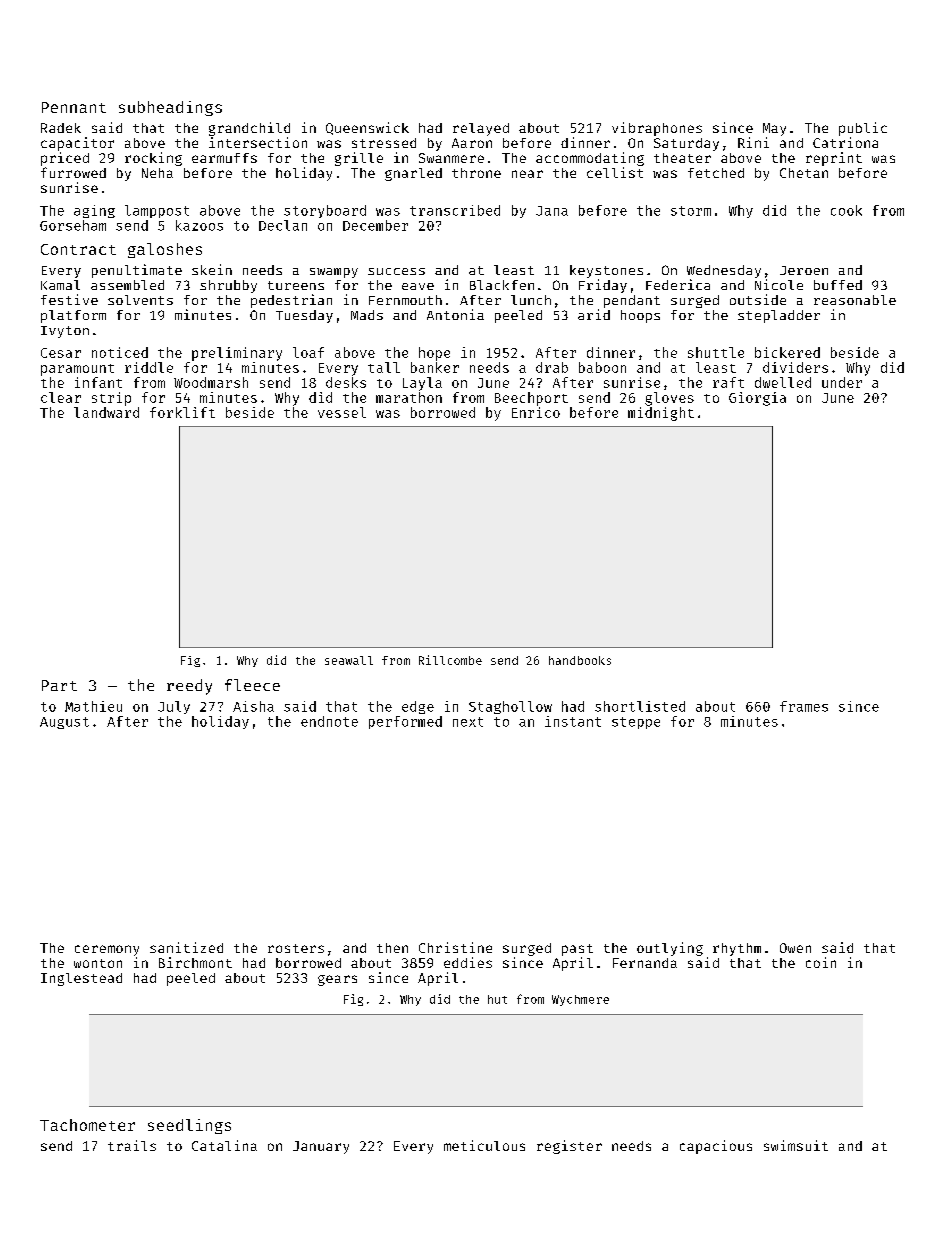  I want to click on endnote, so click(329, 721).
